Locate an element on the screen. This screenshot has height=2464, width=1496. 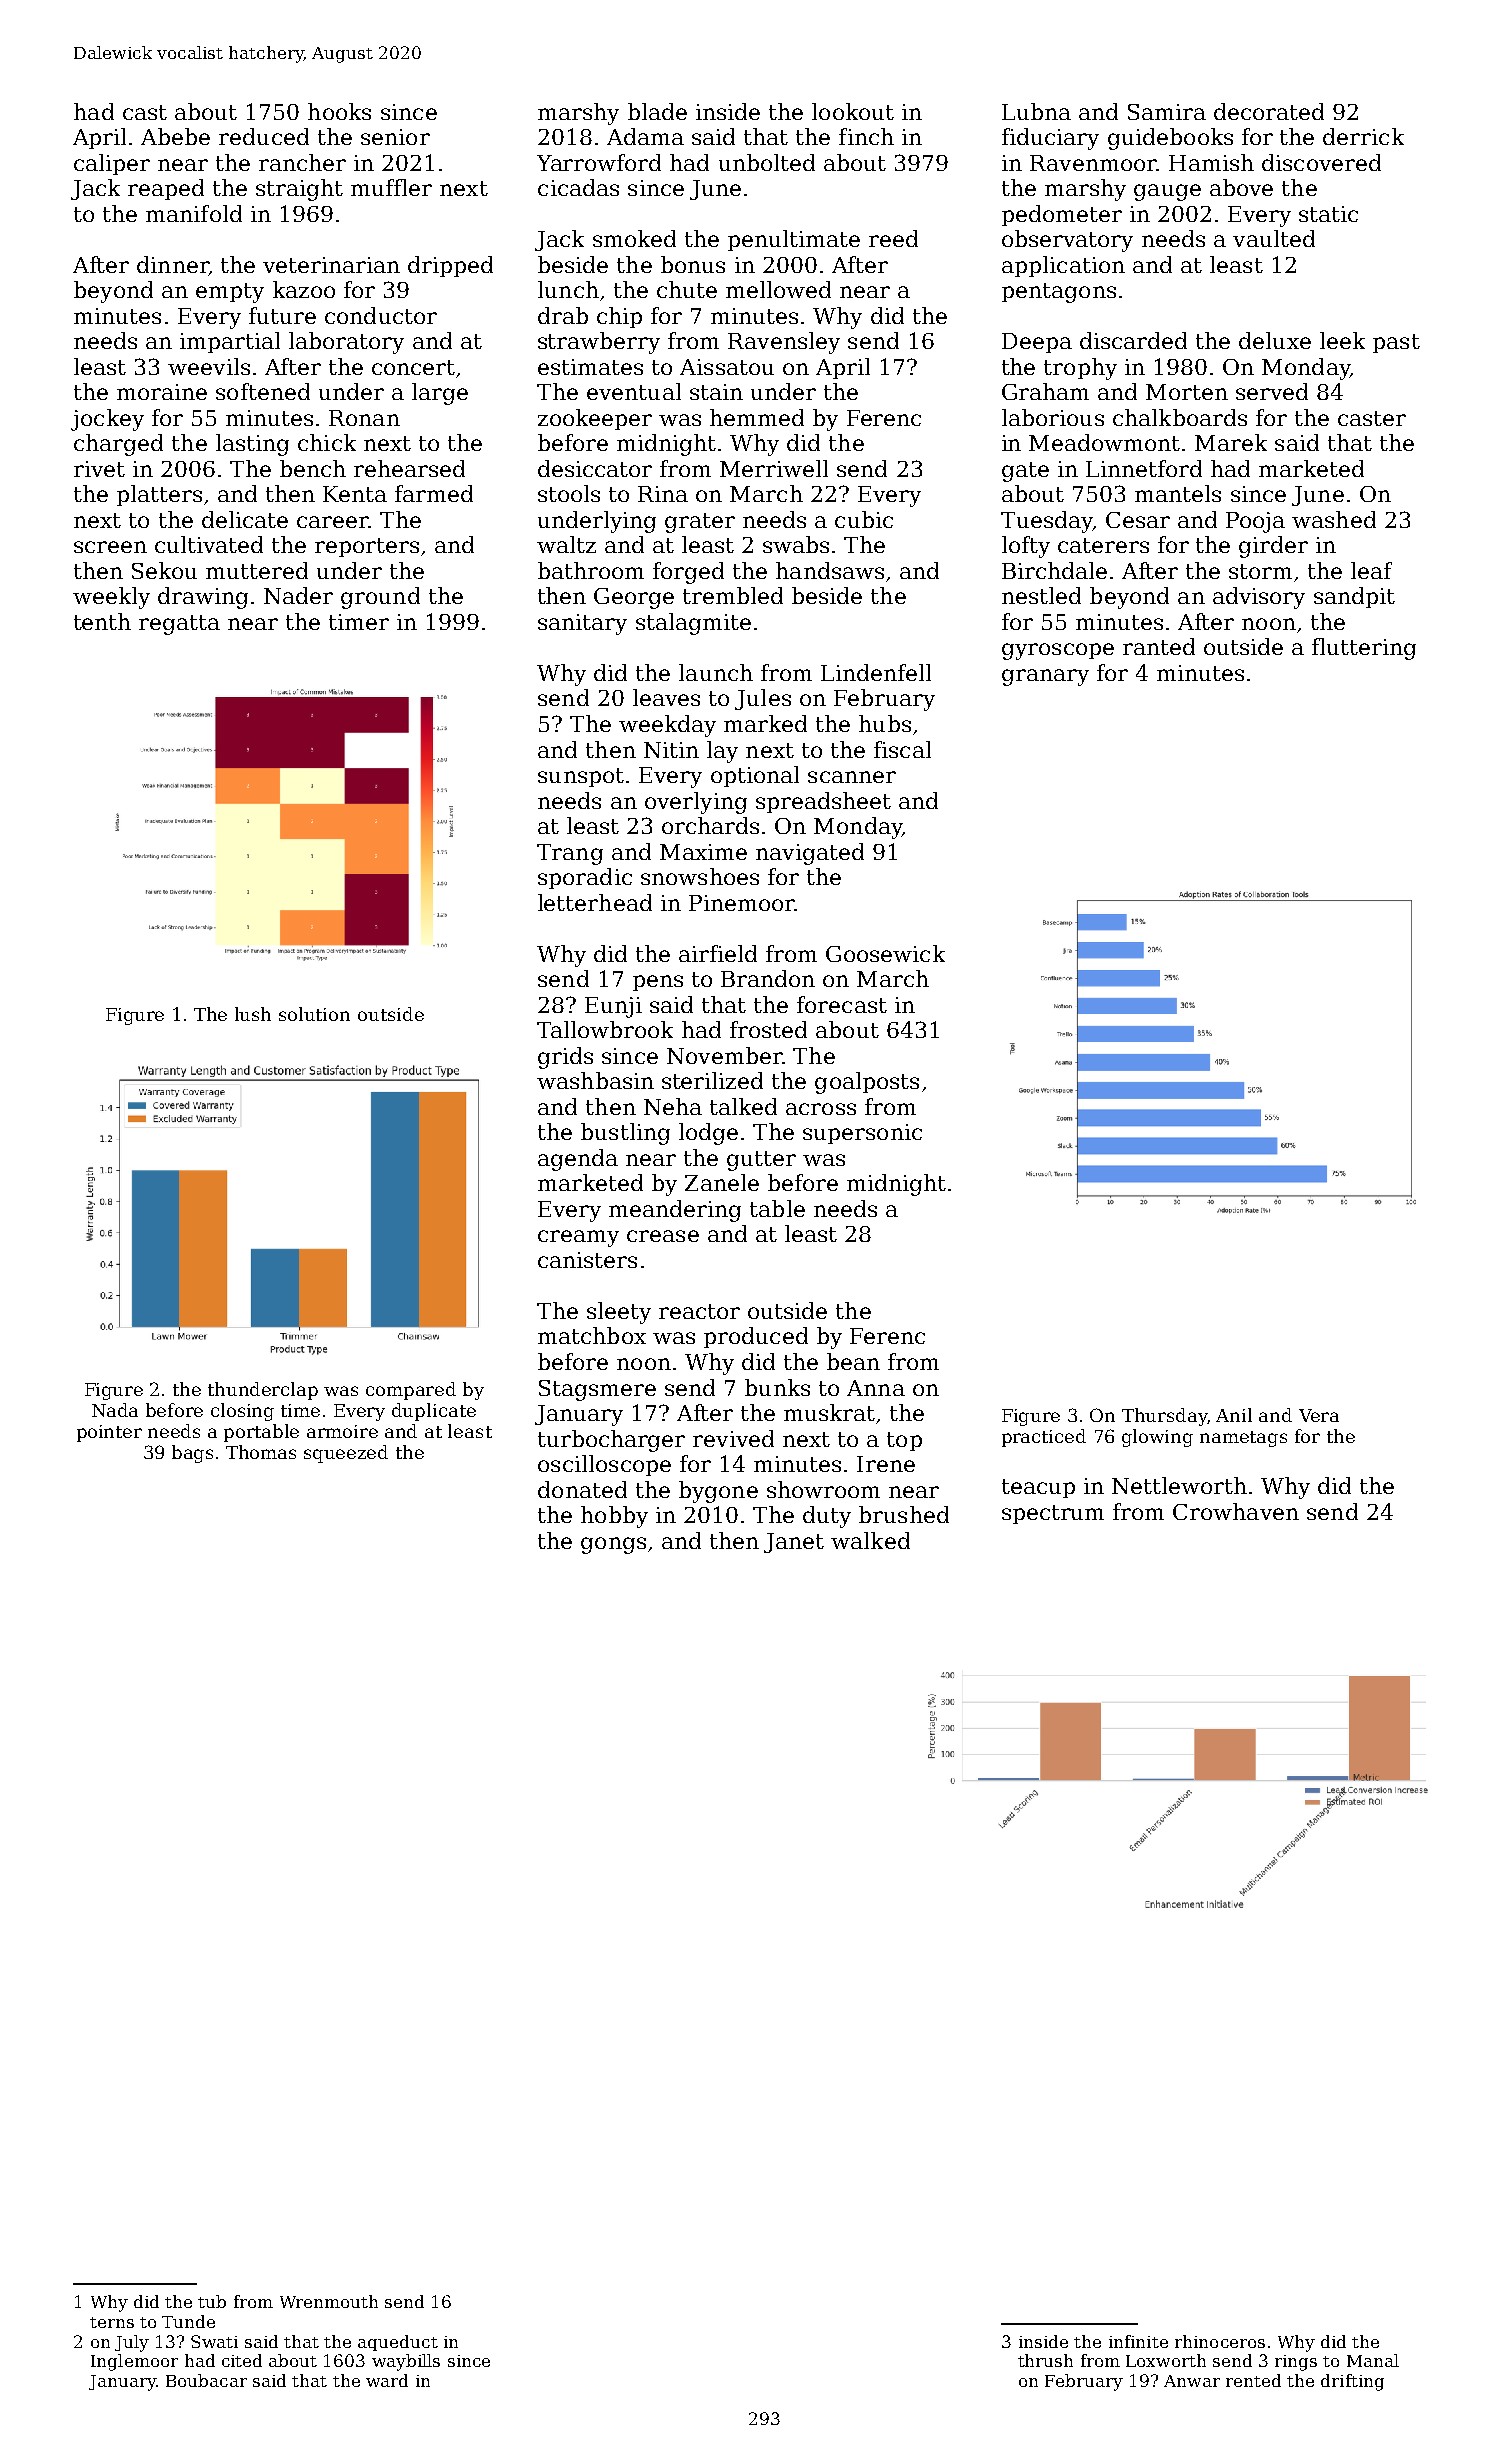
Anil is located at coordinates (1234, 1415).
